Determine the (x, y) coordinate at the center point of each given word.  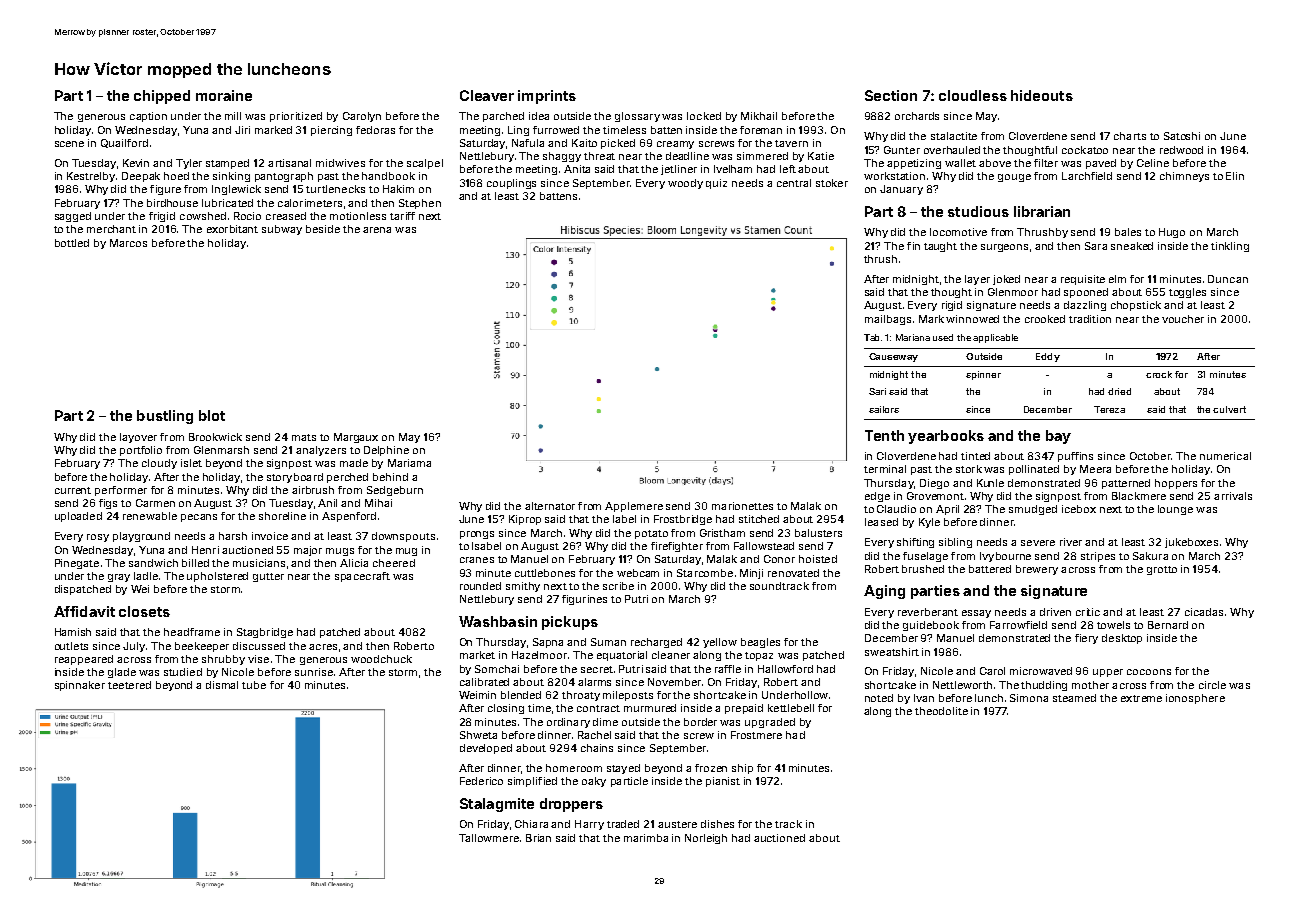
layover (138, 438)
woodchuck (381, 659)
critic (1088, 612)
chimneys (1184, 177)
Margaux (356, 438)
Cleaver (487, 95)
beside (323, 229)
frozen (711, 768)
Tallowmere (489, 838)
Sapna (548, 643)
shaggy (562, 157)
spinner (983, 375)
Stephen (420, 204)
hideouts (1042, 95)
